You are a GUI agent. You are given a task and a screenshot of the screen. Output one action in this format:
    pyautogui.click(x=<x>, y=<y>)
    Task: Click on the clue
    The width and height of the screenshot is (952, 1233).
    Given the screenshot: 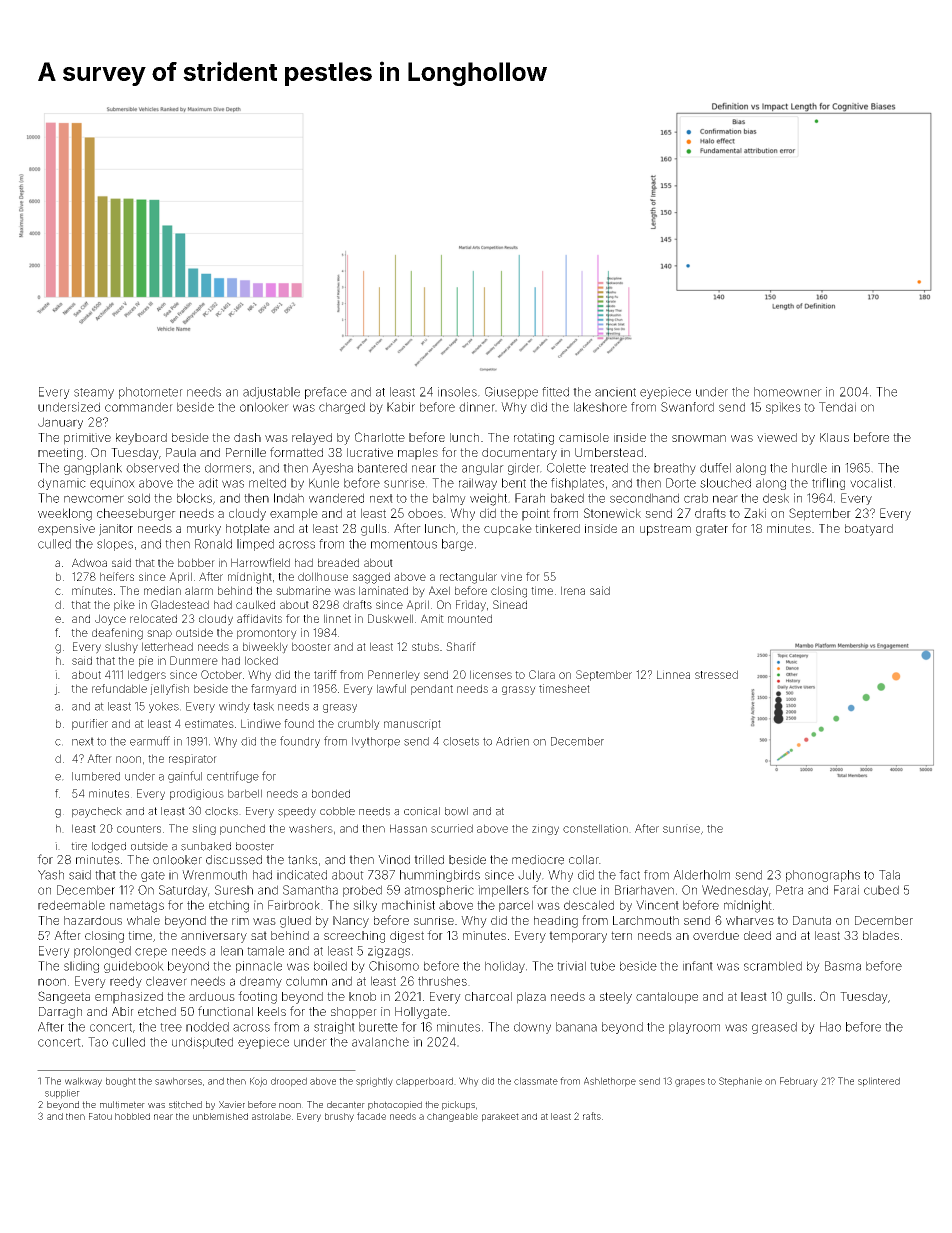 What is the action you would take?
    pyautogui.click(x=584, y=890)
